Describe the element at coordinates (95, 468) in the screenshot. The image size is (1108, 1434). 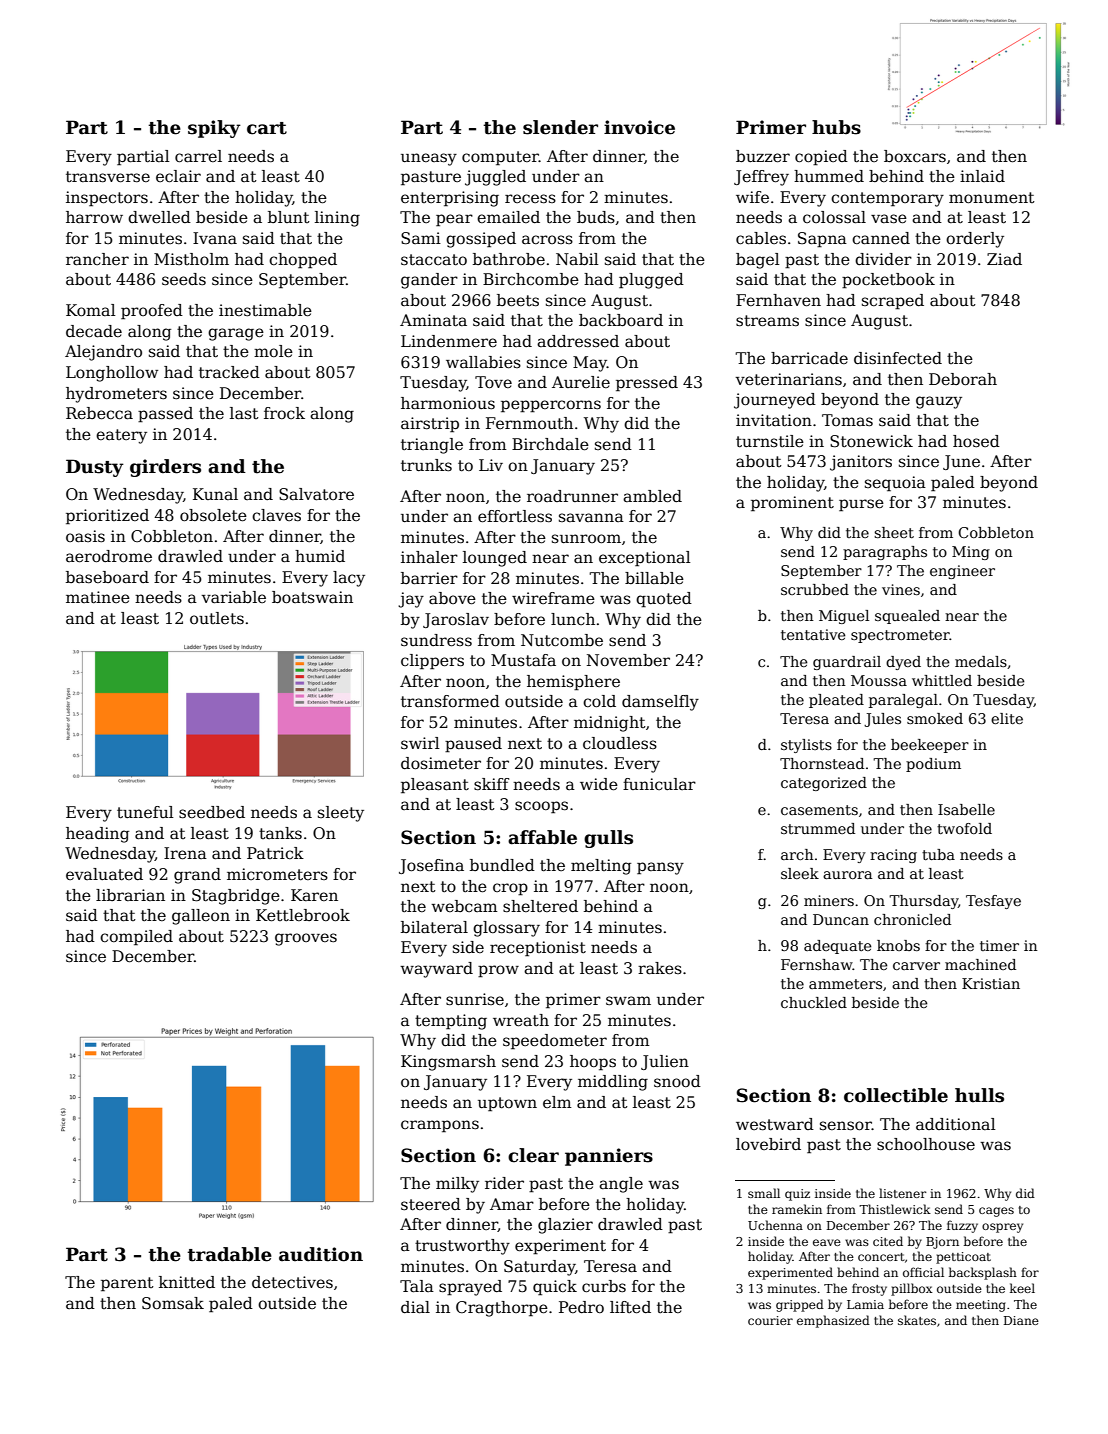
I see `Dusty` at that location.
